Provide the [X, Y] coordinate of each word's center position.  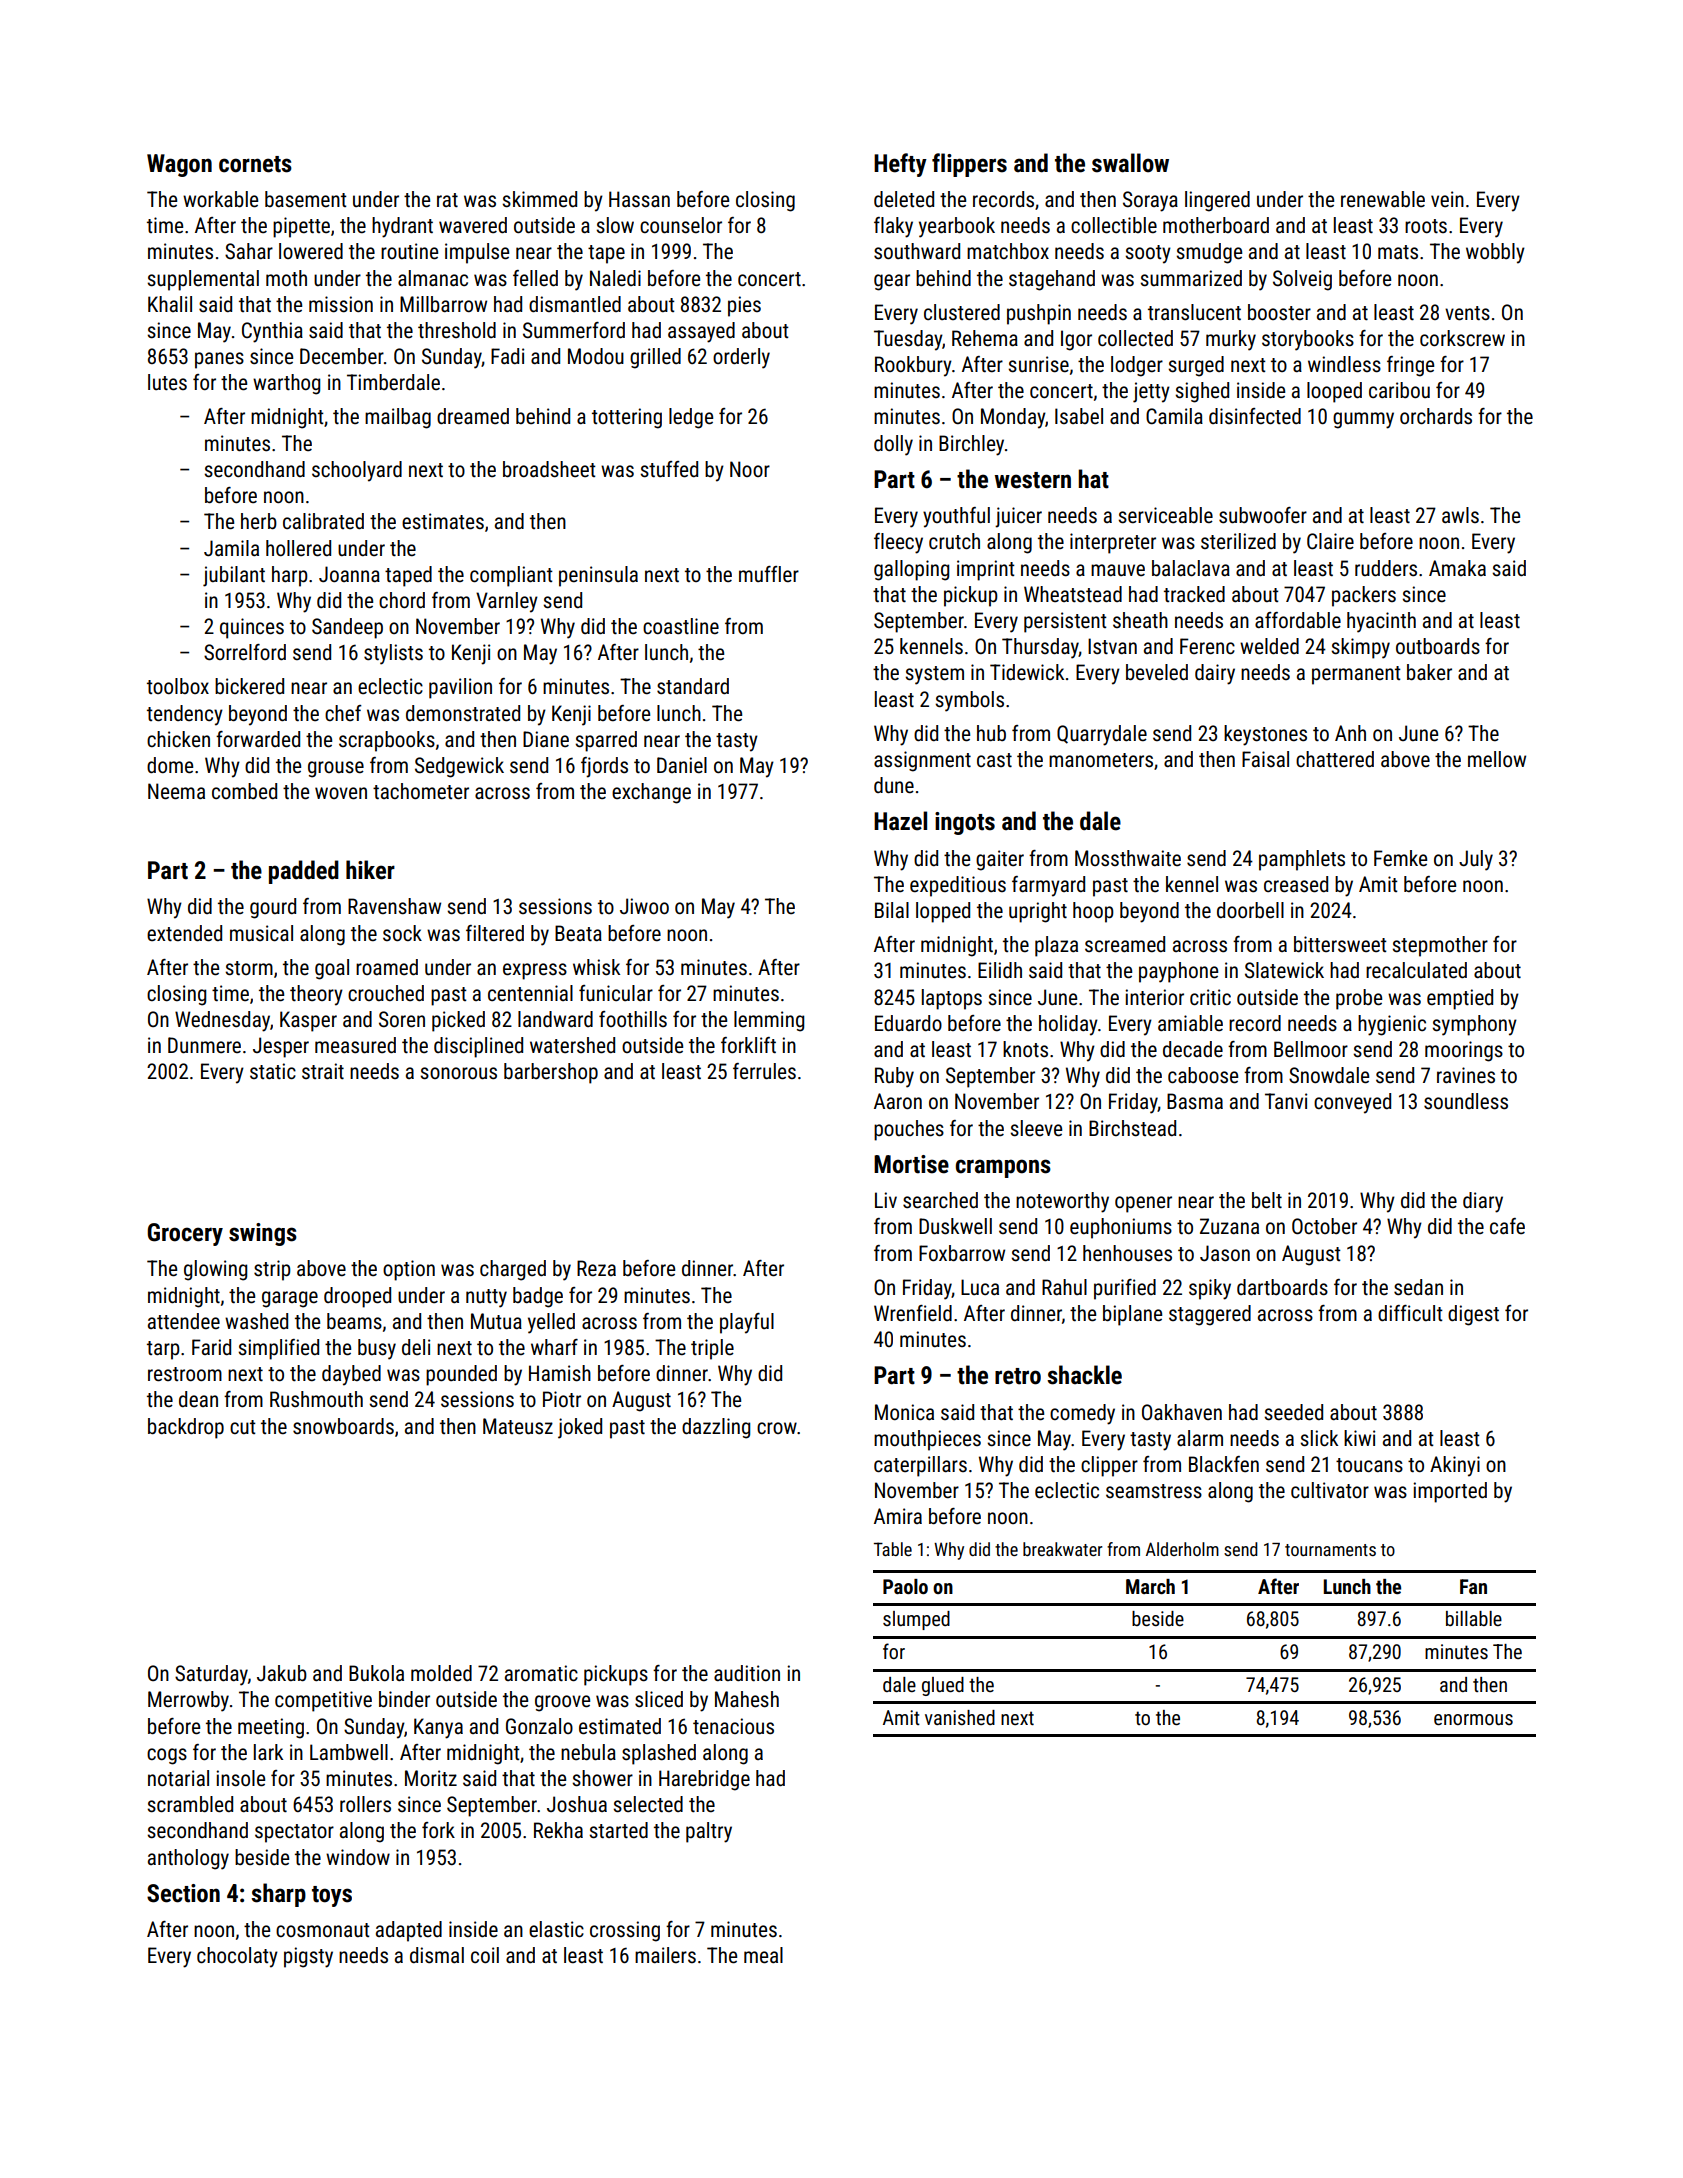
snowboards [343, 1426]
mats [1398, 252]
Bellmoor [1311, 1049]
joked [580, 1428]
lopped [943, 912]
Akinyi [1455, 1466]
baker [1429, 672]
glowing [215, 1270]
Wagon [179, 165]
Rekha [558, 1830]
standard [693, 686]
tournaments [1330, 1550]
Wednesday [222, 1021]
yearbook [957, 227]
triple [712, 1349]
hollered [298, 548]
